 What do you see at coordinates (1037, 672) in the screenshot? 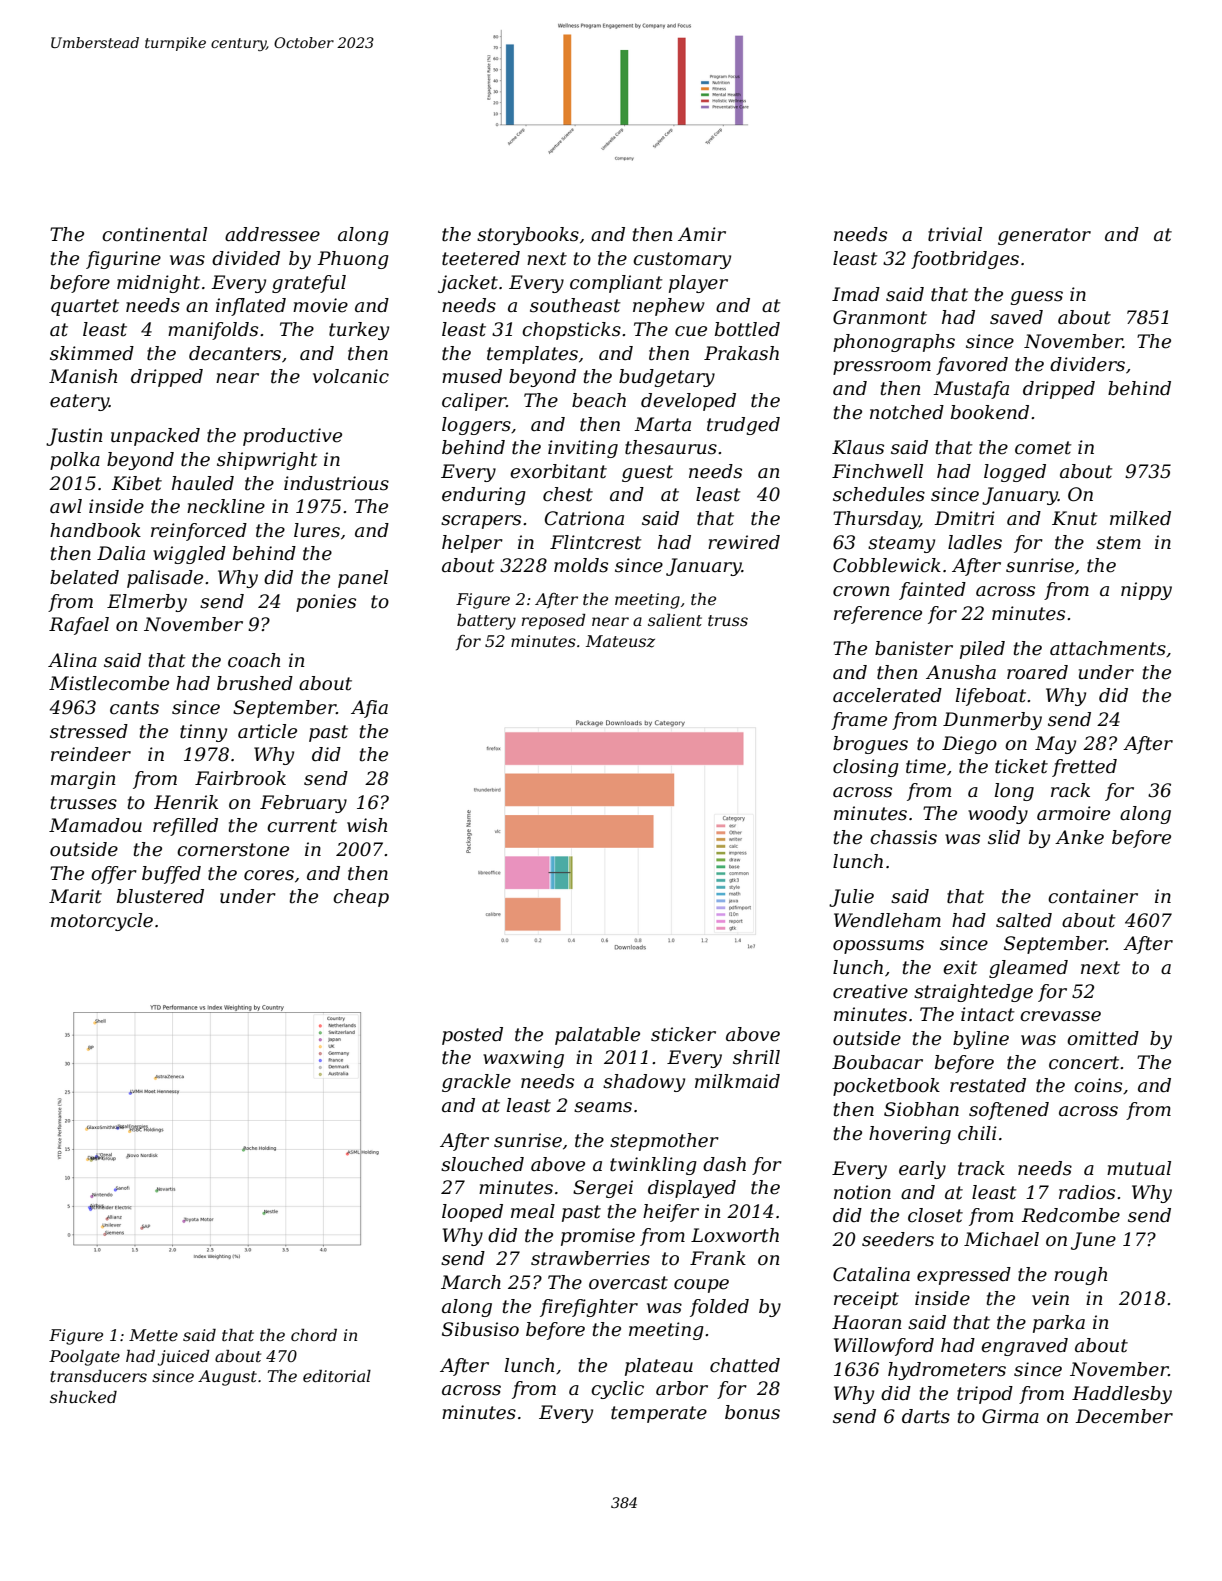
I see `roared` at bounding box center [1037, 672].
